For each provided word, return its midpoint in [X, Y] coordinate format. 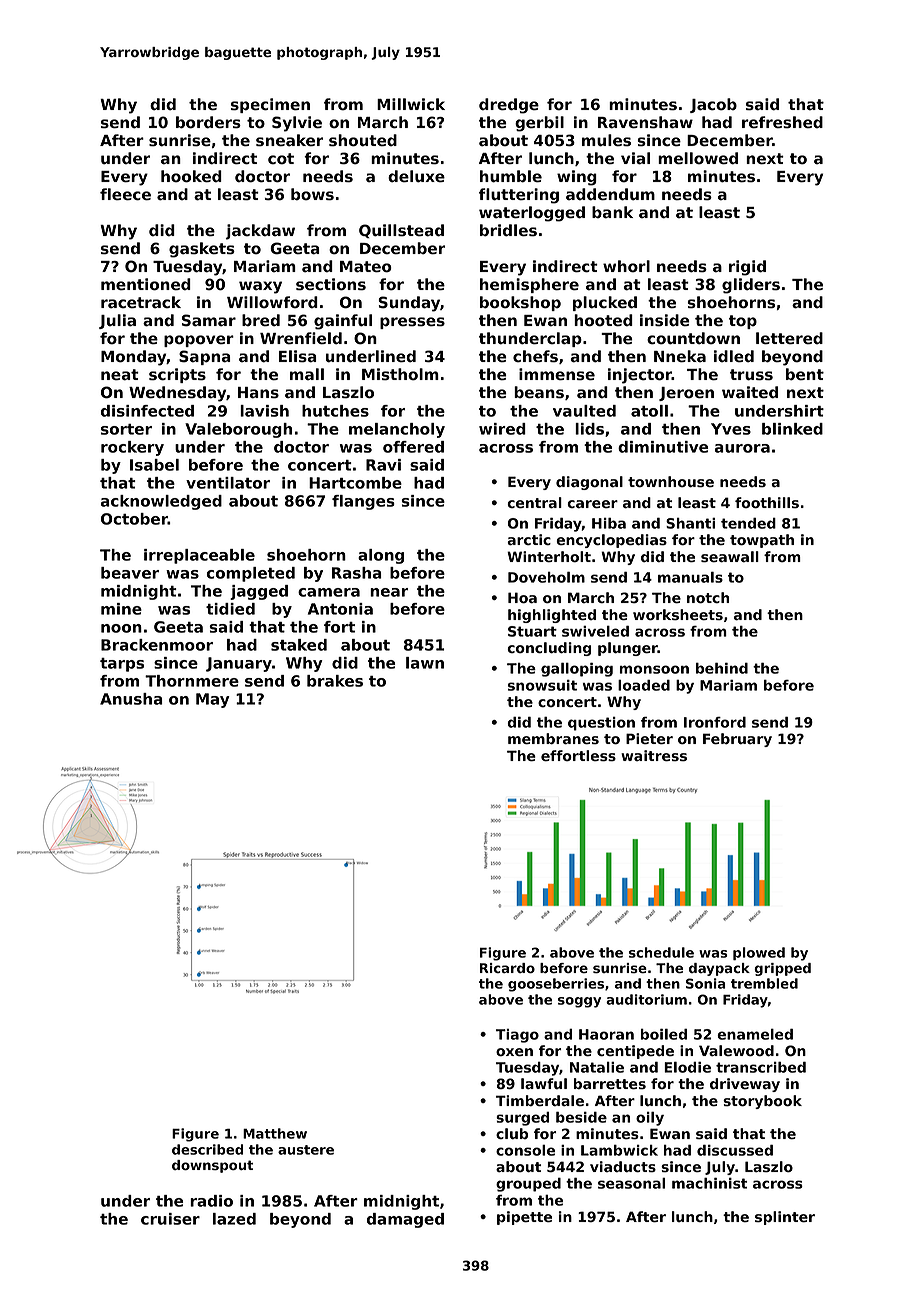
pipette [524, 1218]
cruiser [170, 1219]
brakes [335, 681]
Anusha [131, 699]
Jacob [713, 105]
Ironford [715, 722]
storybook [762, 1102]
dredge [509, 106]
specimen [270, 105]
